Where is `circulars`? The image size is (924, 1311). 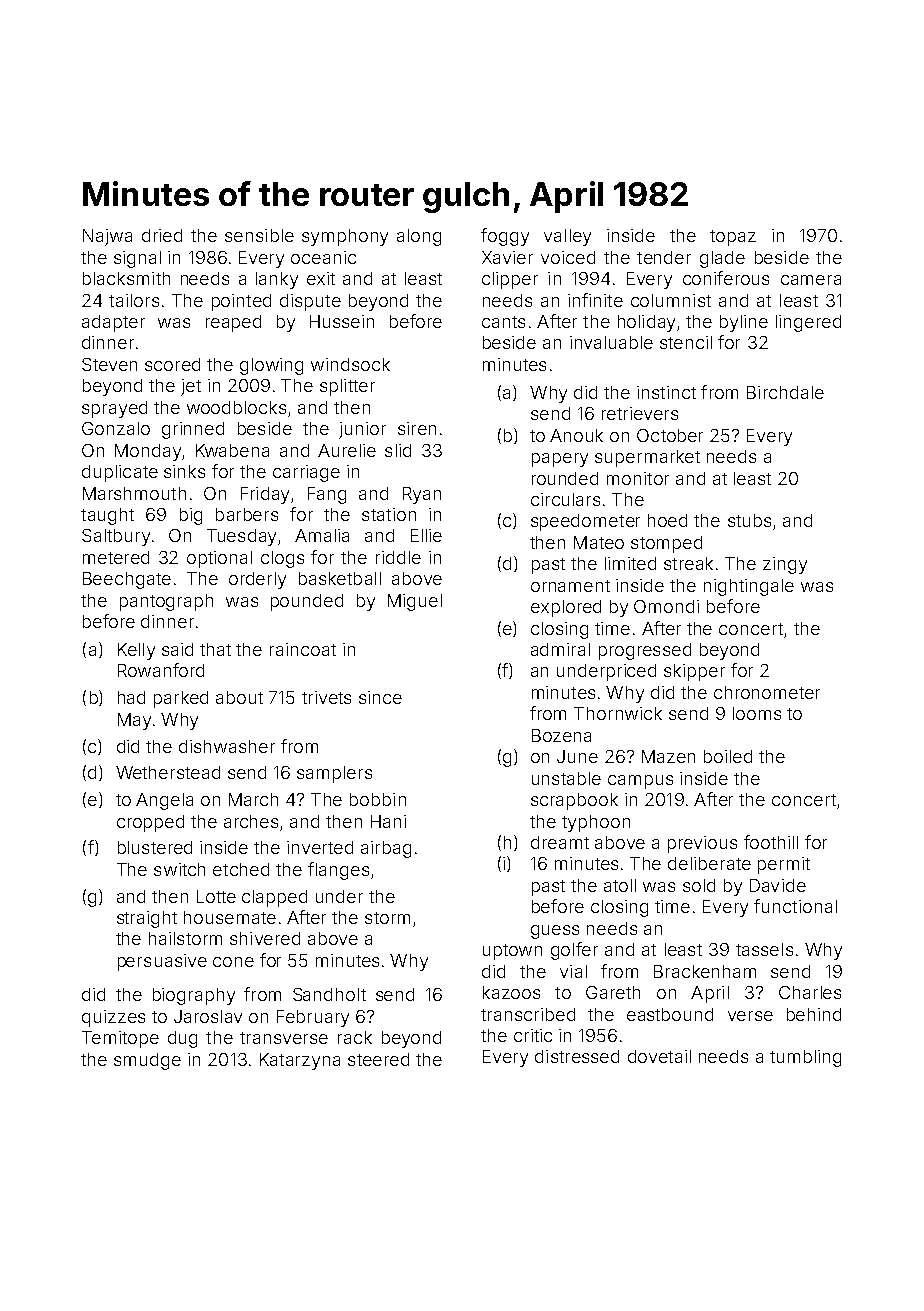
circulars is located at coordinates (565, 499).
